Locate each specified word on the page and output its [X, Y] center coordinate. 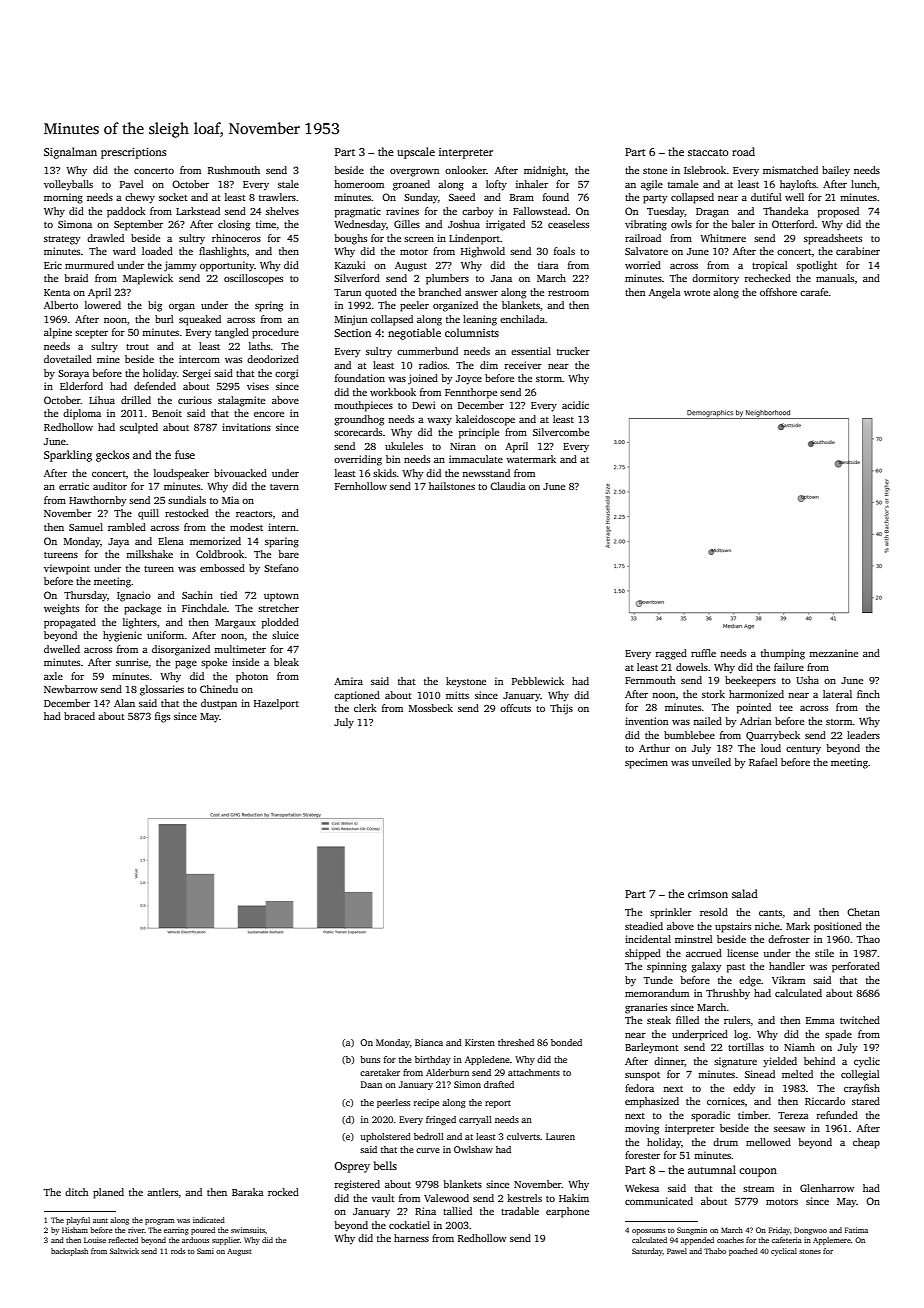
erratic [74, 486]
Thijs [561, 709]
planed [108, 1193]
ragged [671, 654]
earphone [567, 1212]
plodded [280, 623]
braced [79, 716]
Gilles [407, 224]
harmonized [756, 694]
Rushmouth [234, 170]
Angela [665, 293]
